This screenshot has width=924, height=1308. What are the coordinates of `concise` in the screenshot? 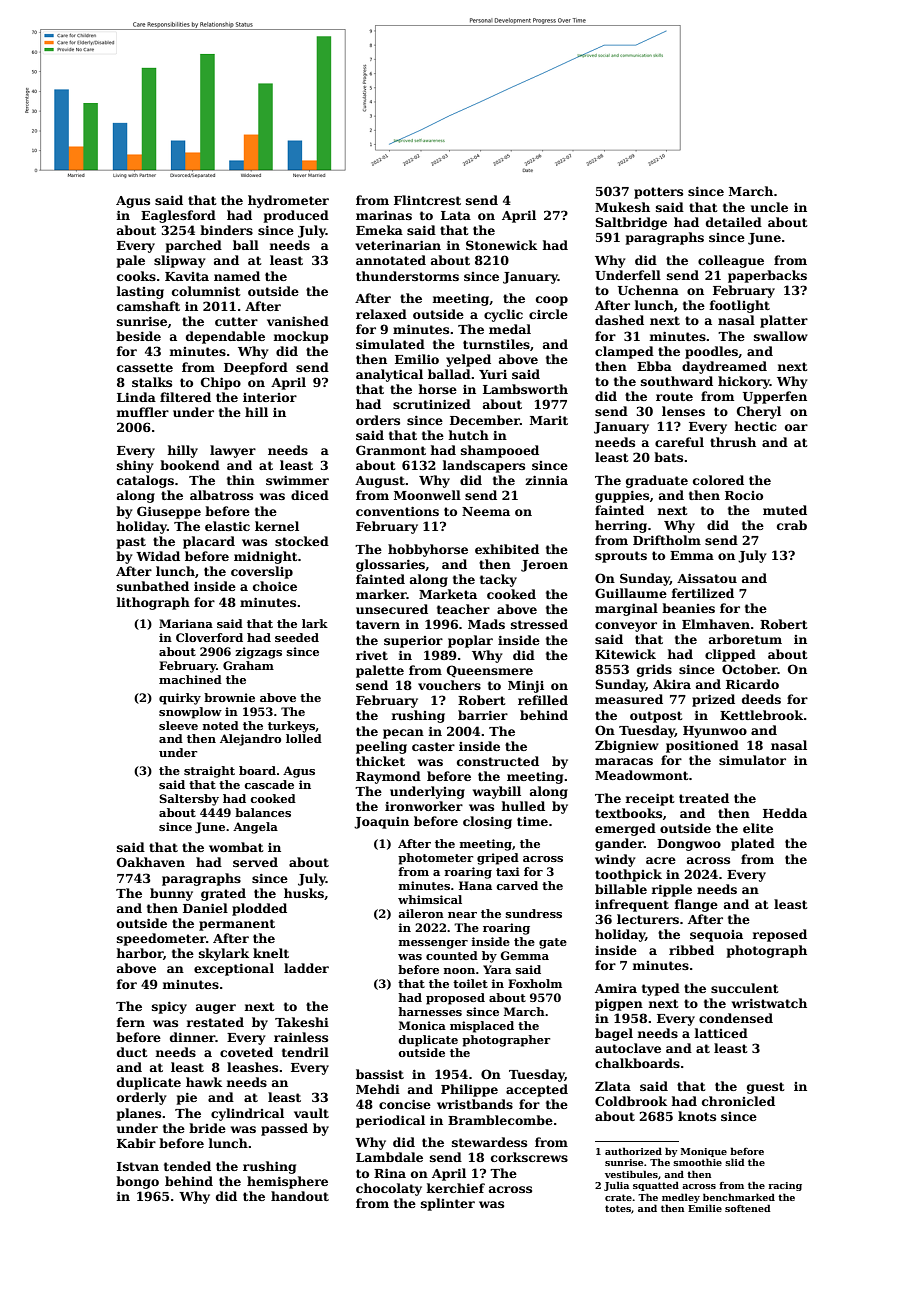 It's located at (405, 1104).
